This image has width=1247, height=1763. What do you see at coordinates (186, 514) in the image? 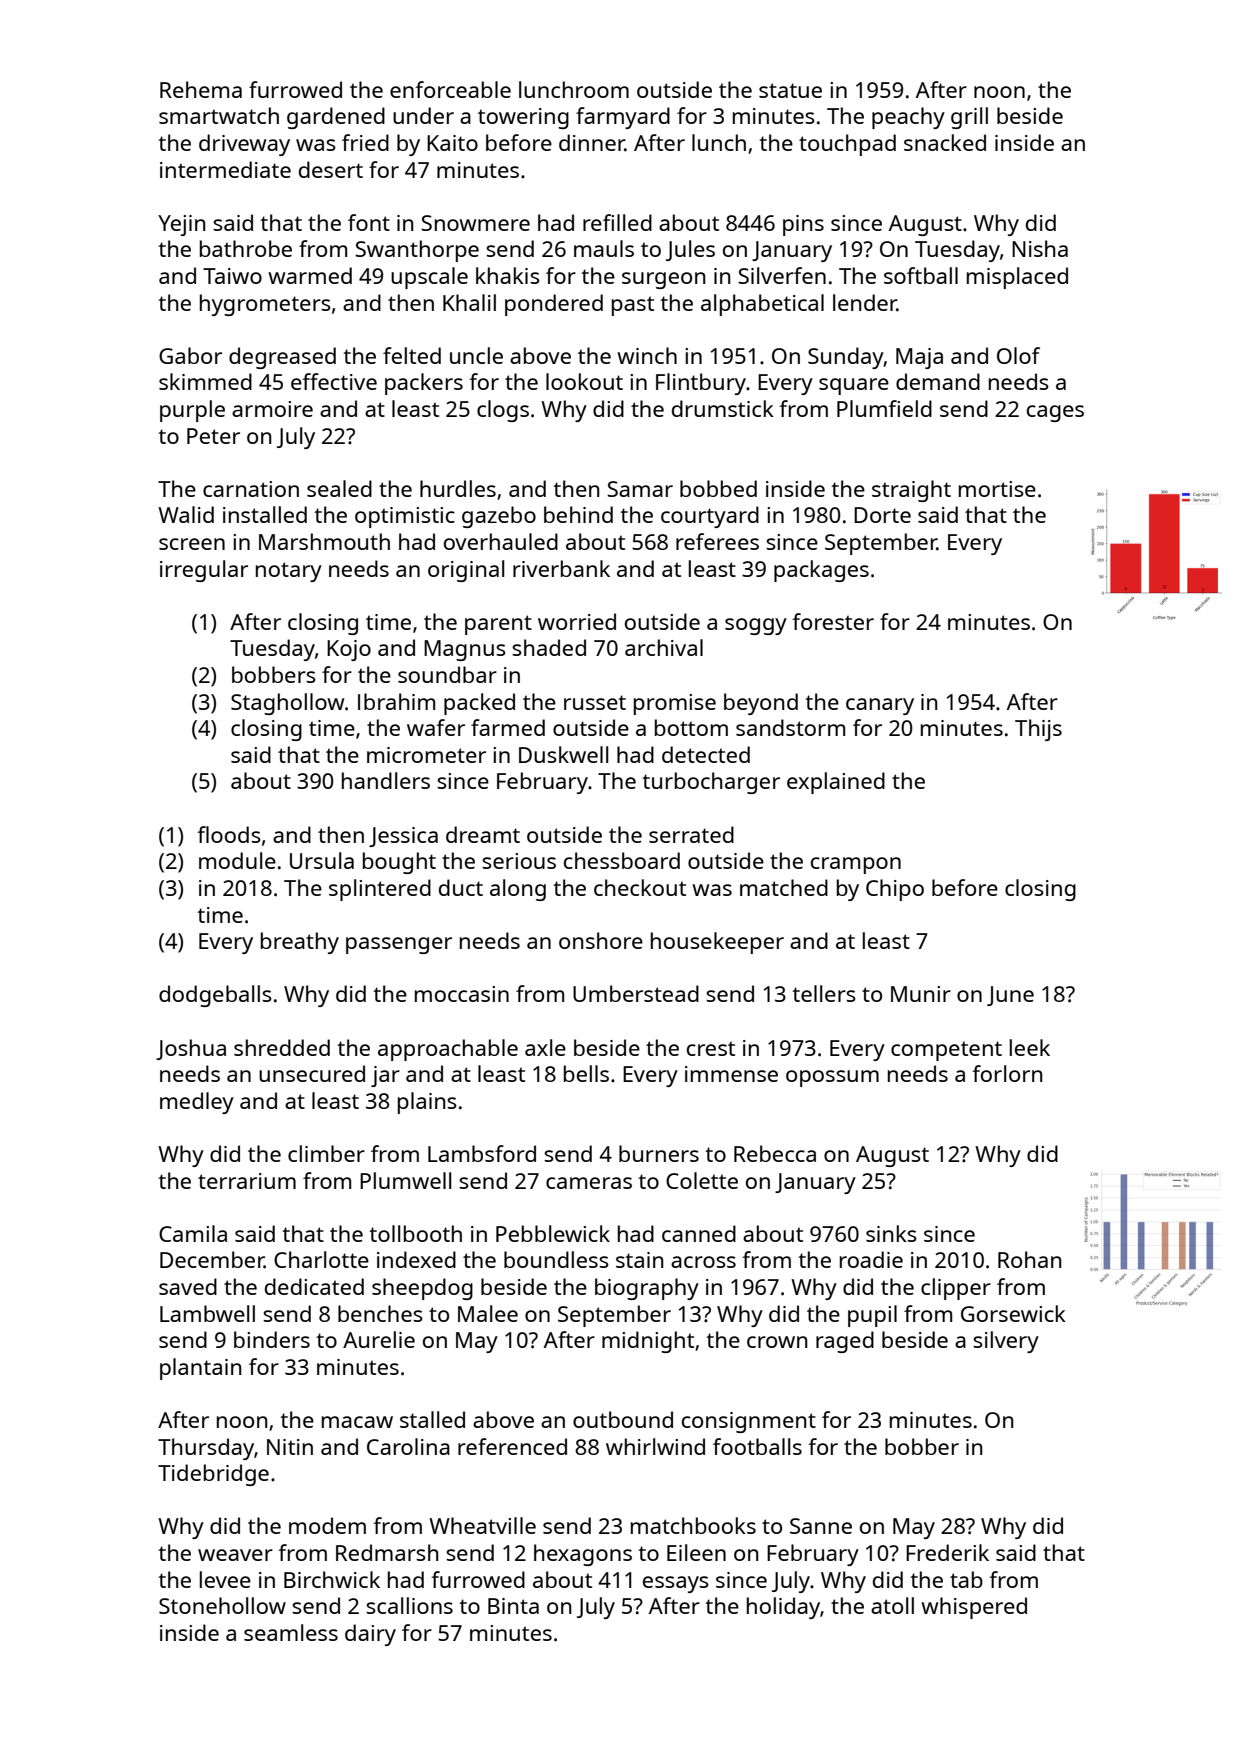
I see `Walid` at bounding box center [186, 514].
